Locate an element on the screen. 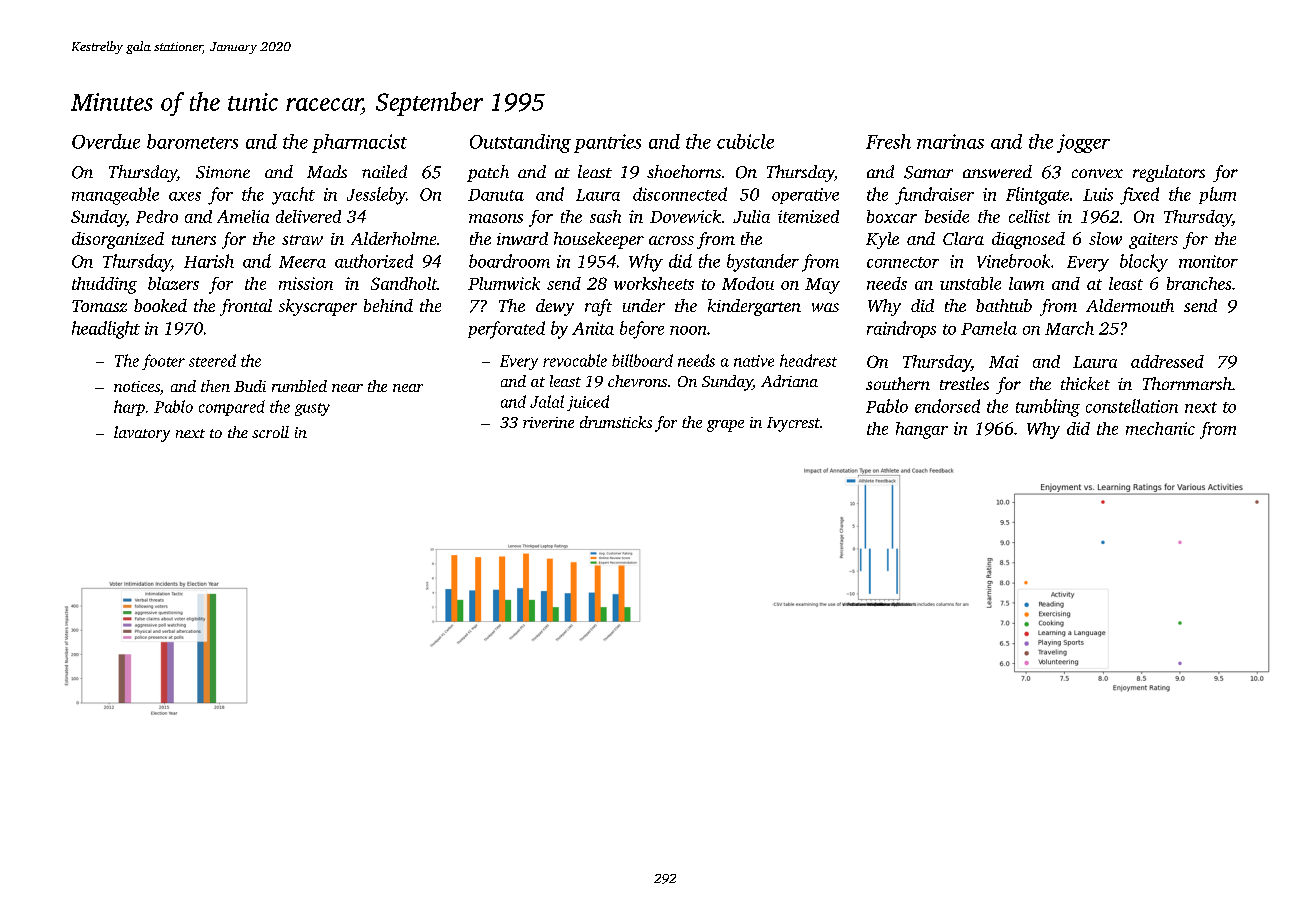  Outstanding is located at coordinates (520, 143).
